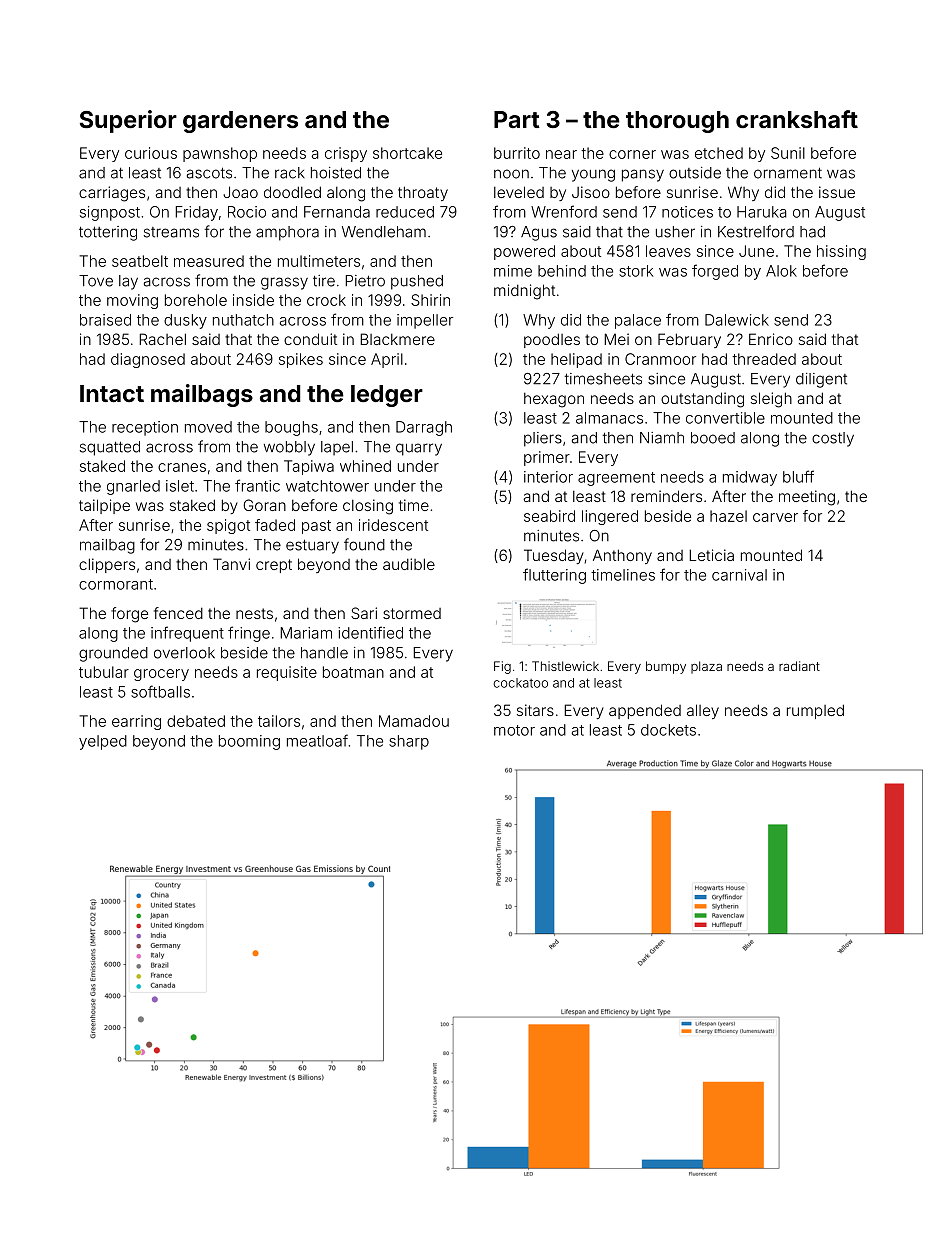 The width and height of the screenshot is (952, 1233). I want to click on identified, so click(370, 632).
